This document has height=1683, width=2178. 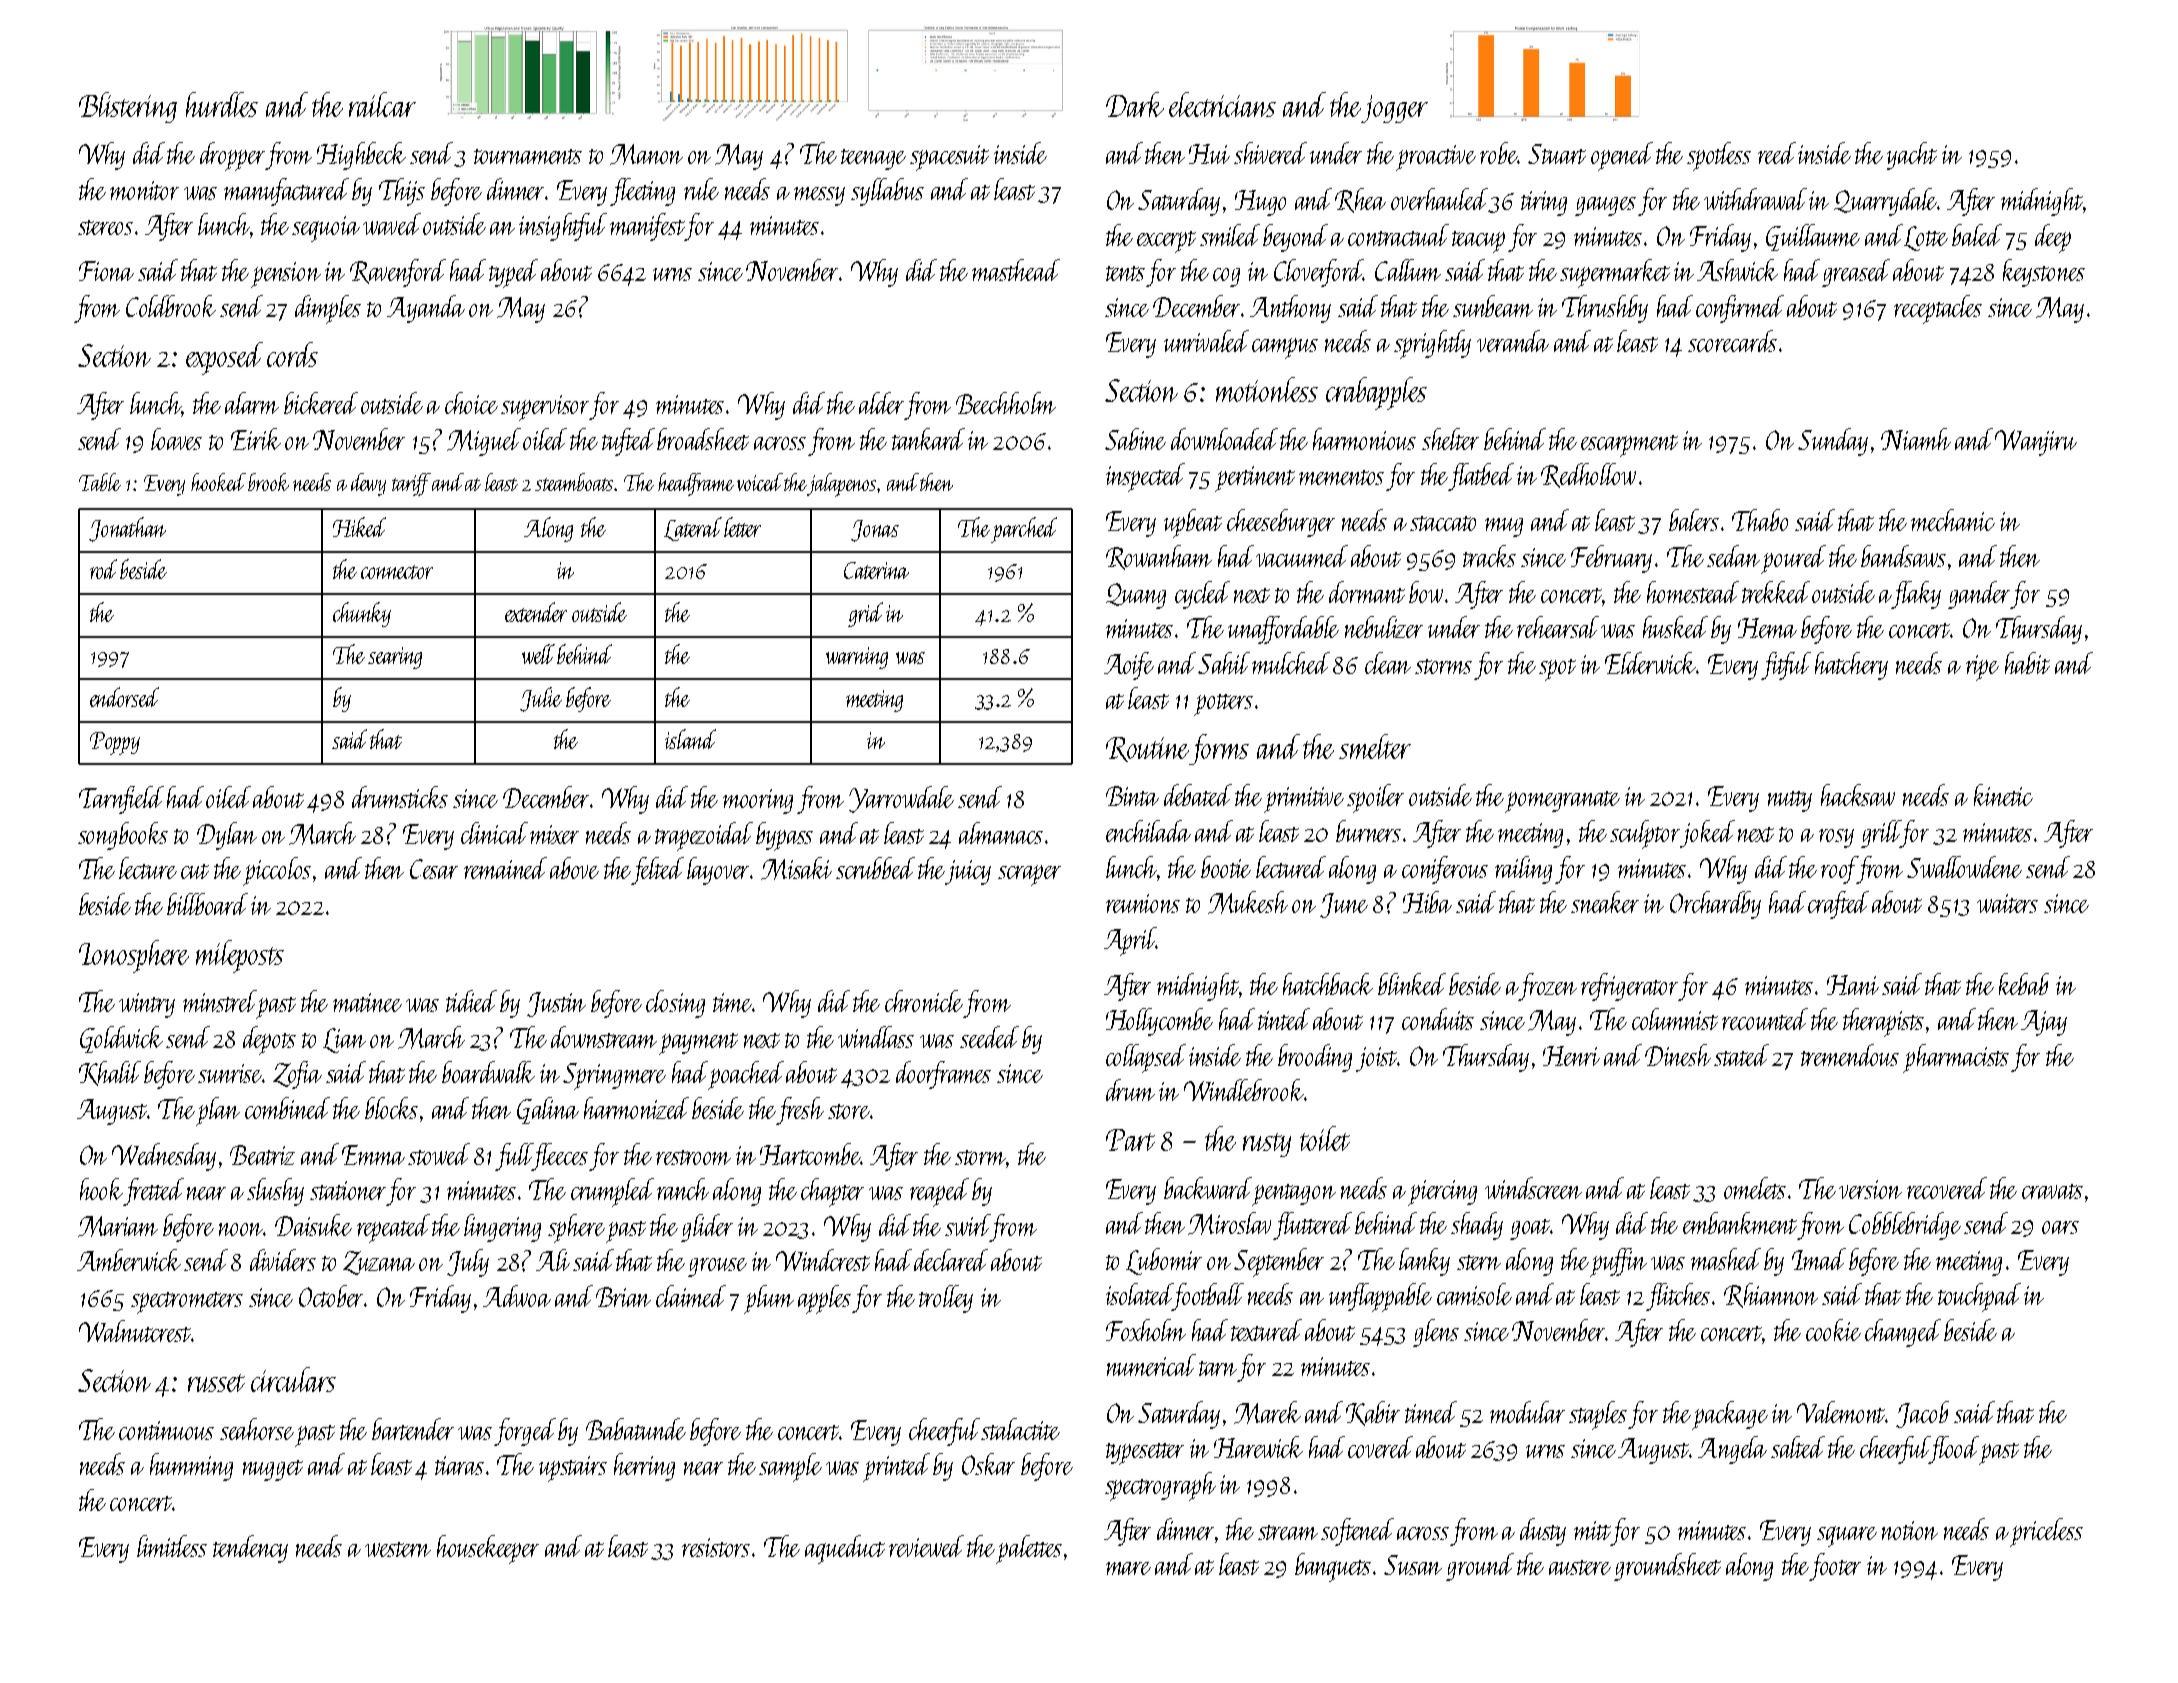 I want to click on Jacob, so click(x=1922, y=1414).
